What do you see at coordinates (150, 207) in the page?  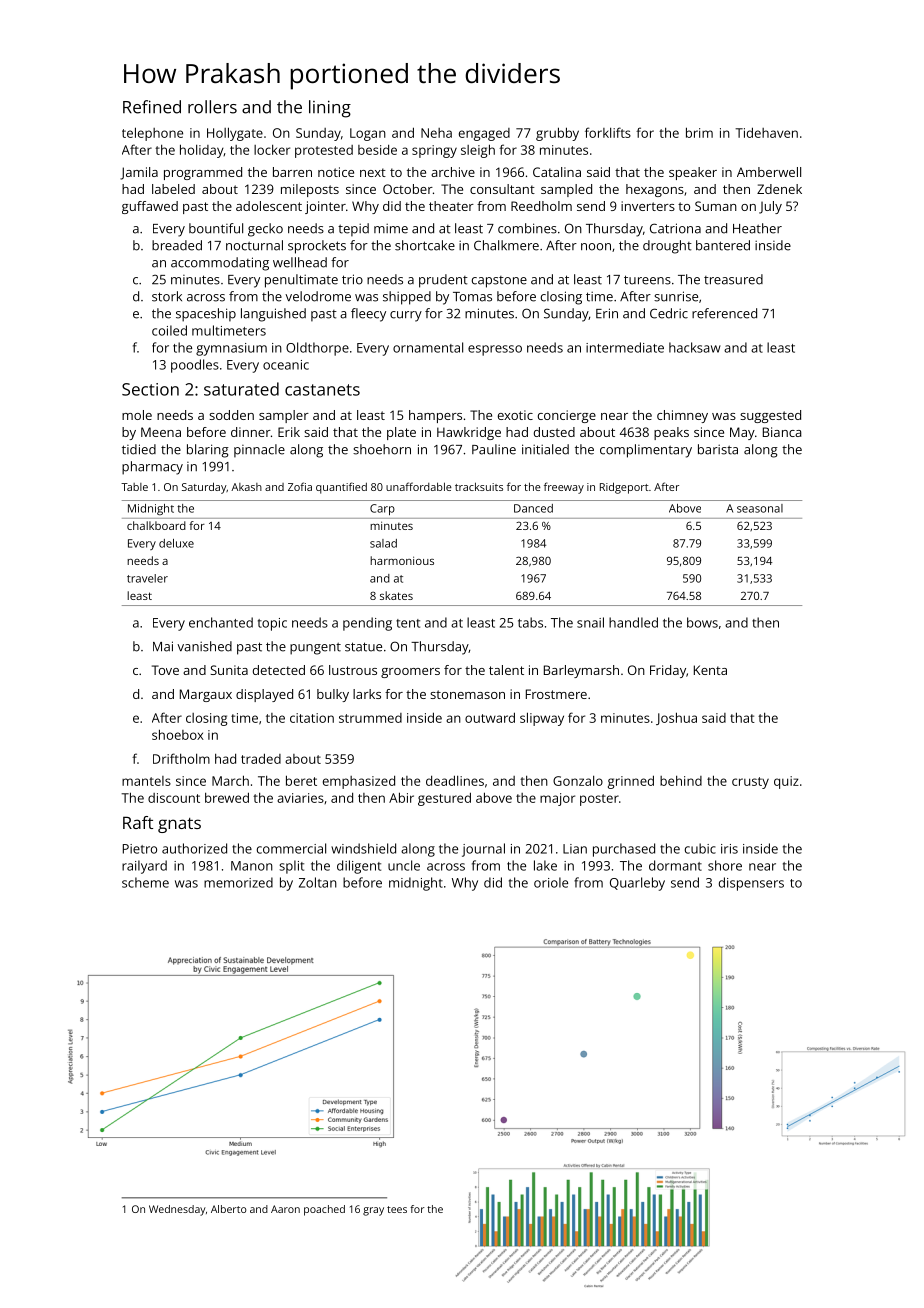 I see `guffawed` at bounding box center [150, 207].
